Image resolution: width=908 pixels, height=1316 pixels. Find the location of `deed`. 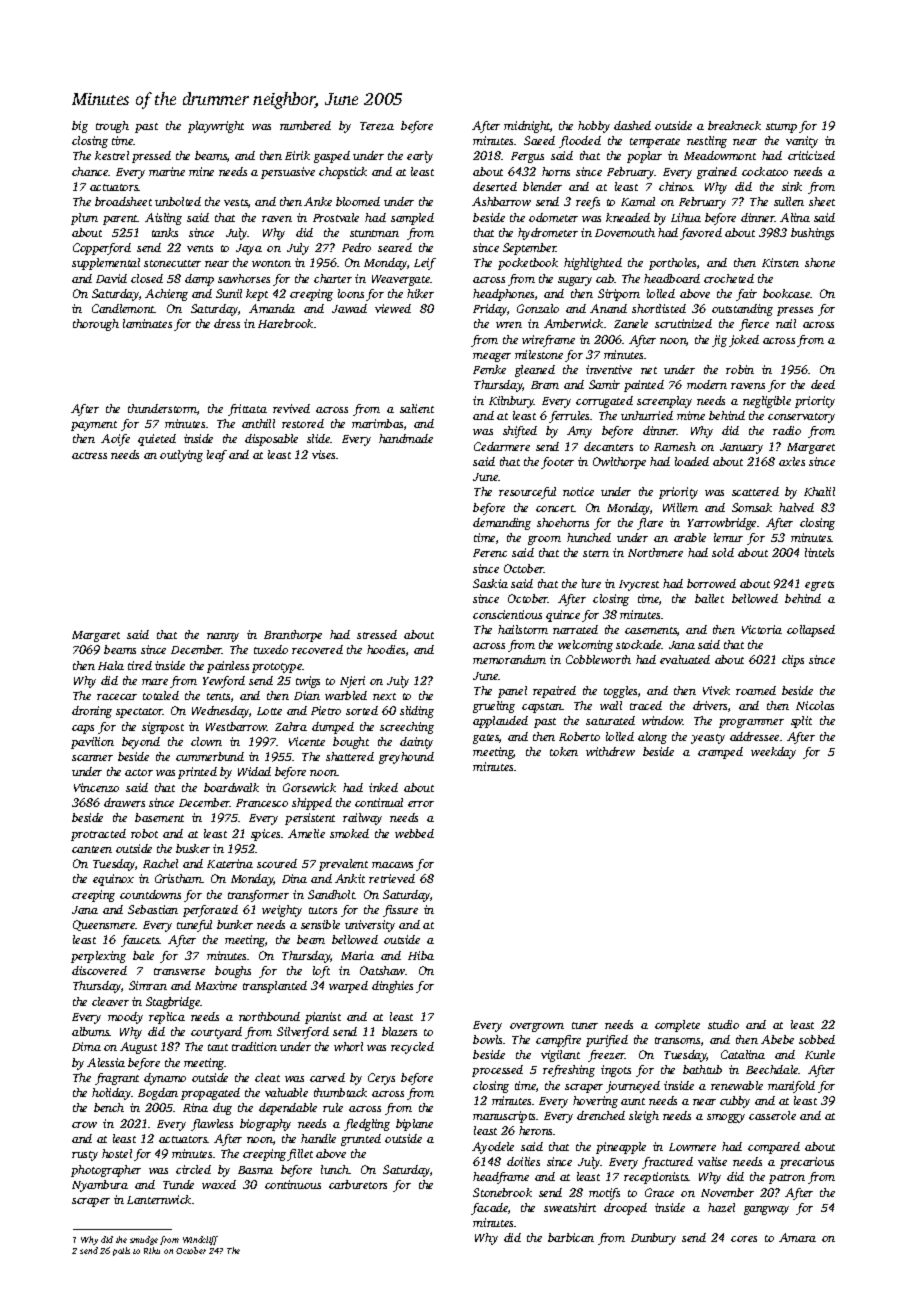

deed is located at coordinates (823, 384).
